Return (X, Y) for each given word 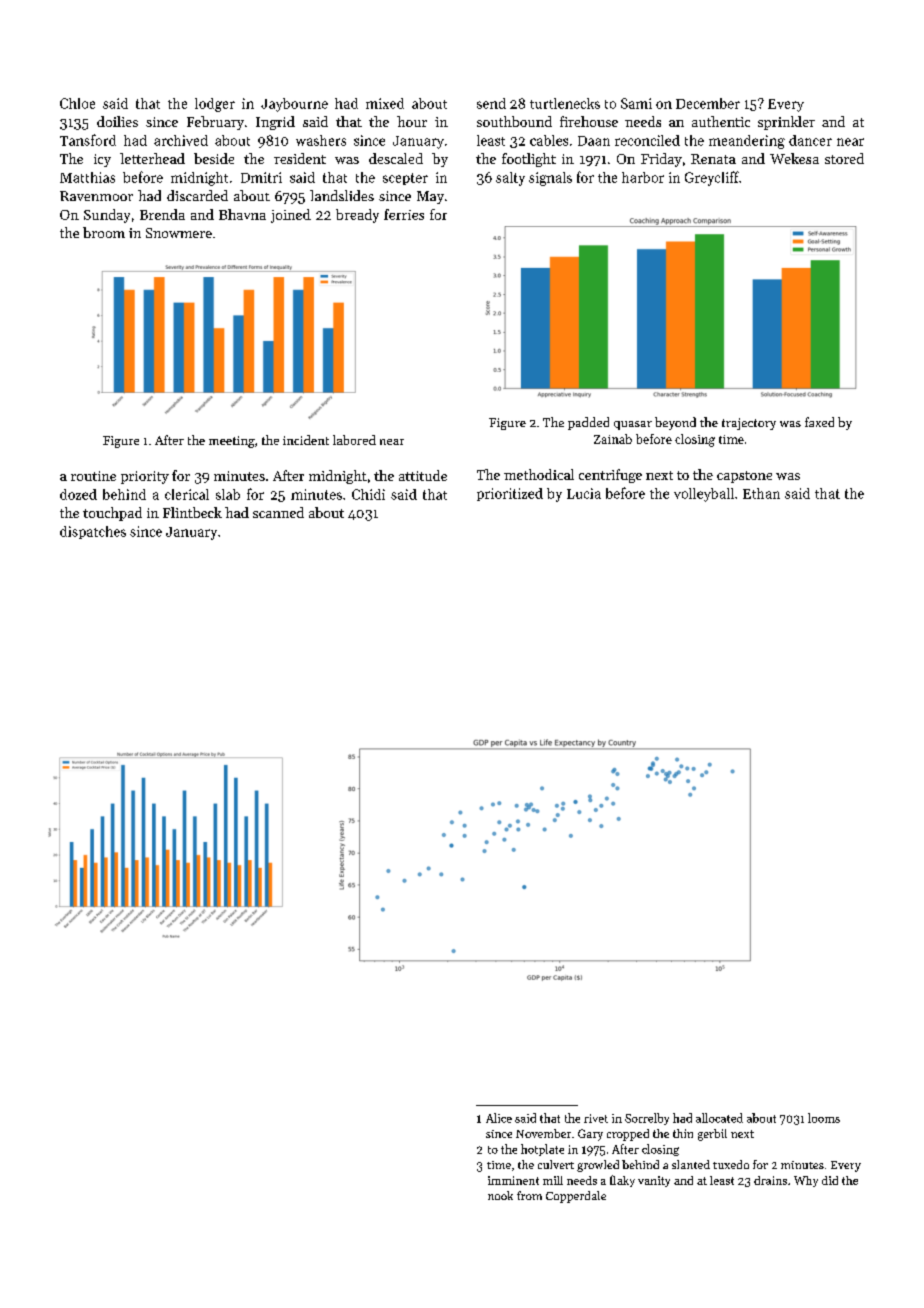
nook (500, 1195)
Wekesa (794, 158)
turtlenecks (565, 103)
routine (93, 476)
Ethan (761, 493)
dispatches (93, 532)
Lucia (584, 493)
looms (824, 1118)
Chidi (368, 494)
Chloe (77, 103)
